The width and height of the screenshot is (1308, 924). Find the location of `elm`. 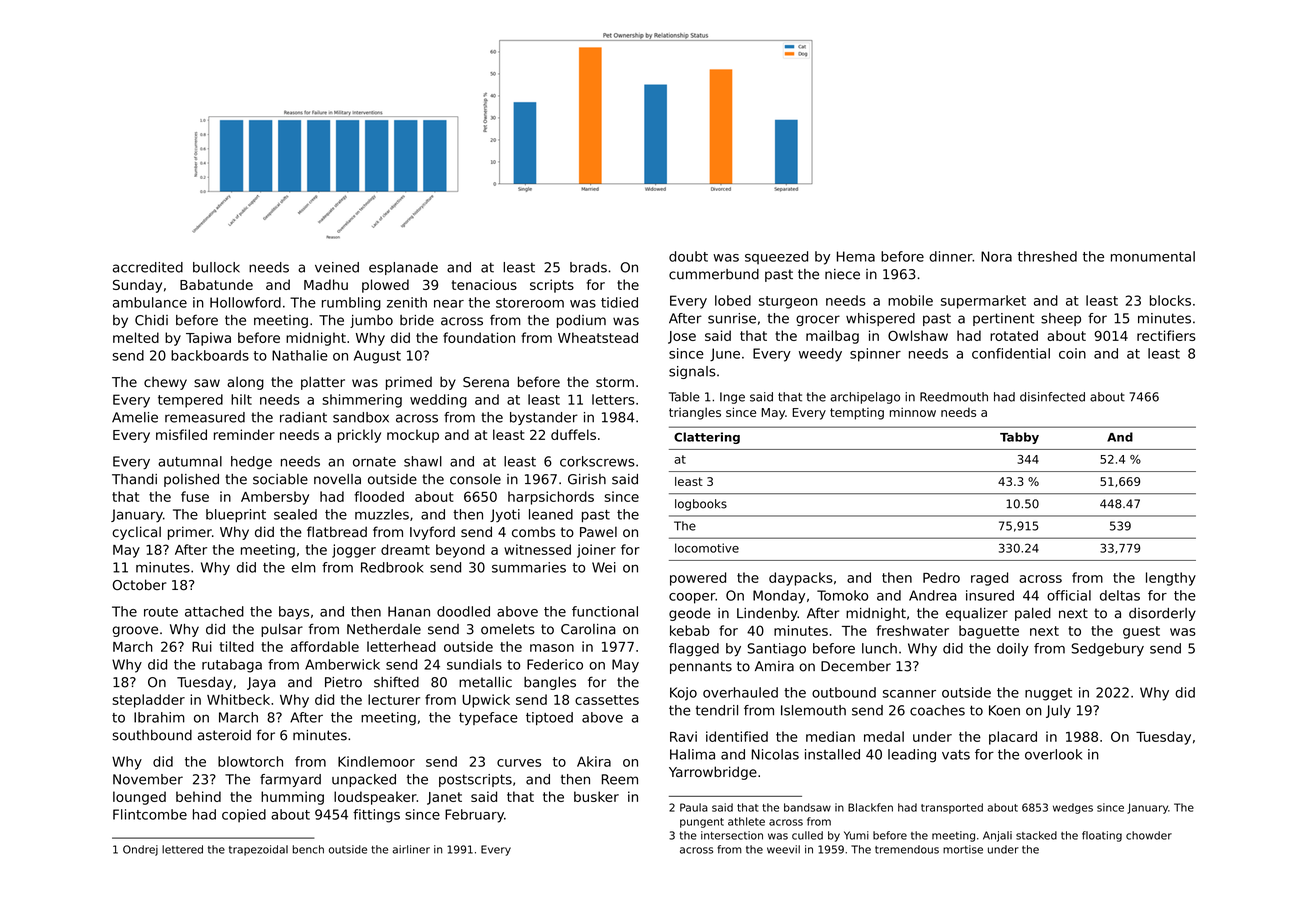

elm is located at coordinates (303, 567).
